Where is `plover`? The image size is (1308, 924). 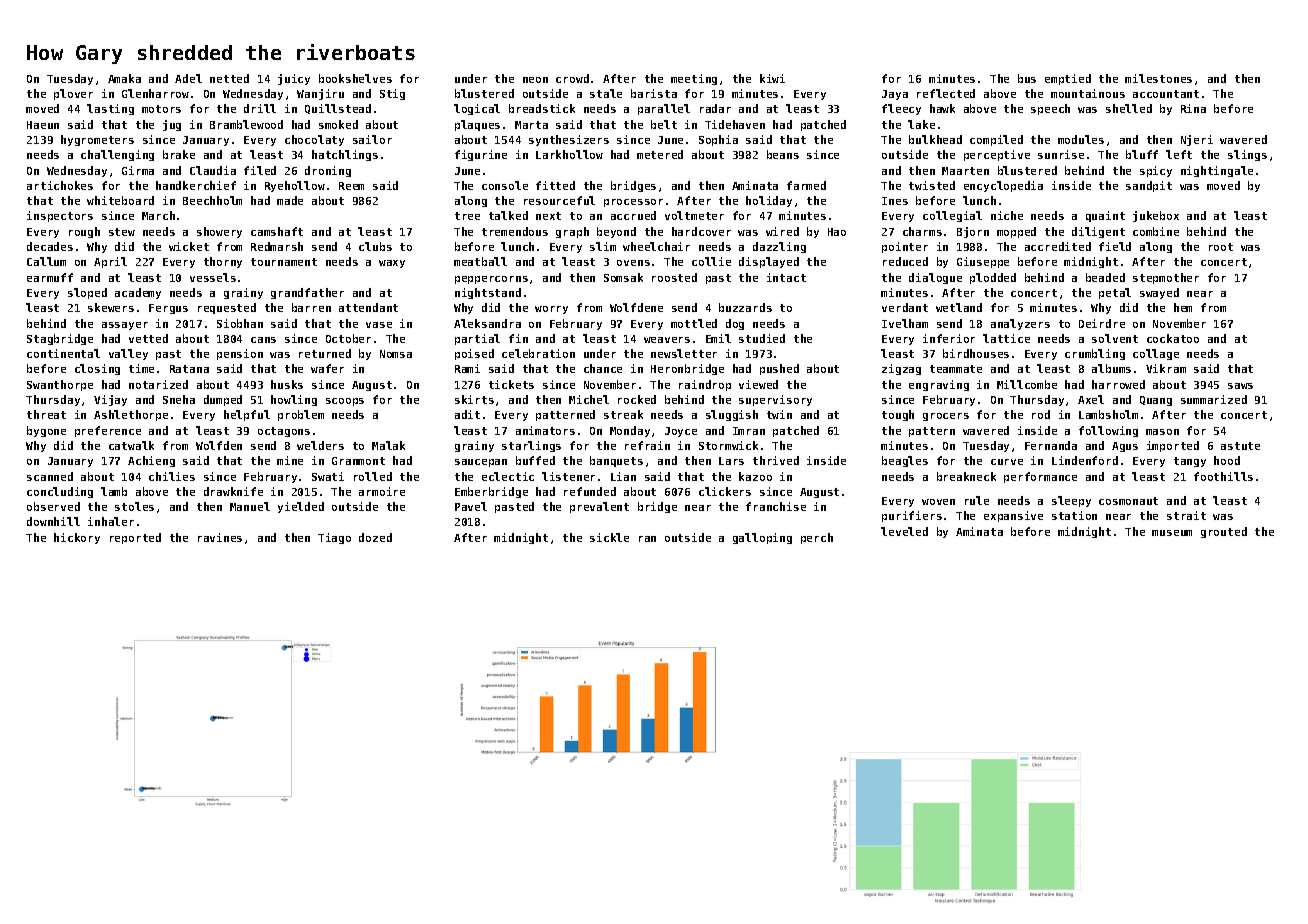 plover is located at coordinates (73, 94).
